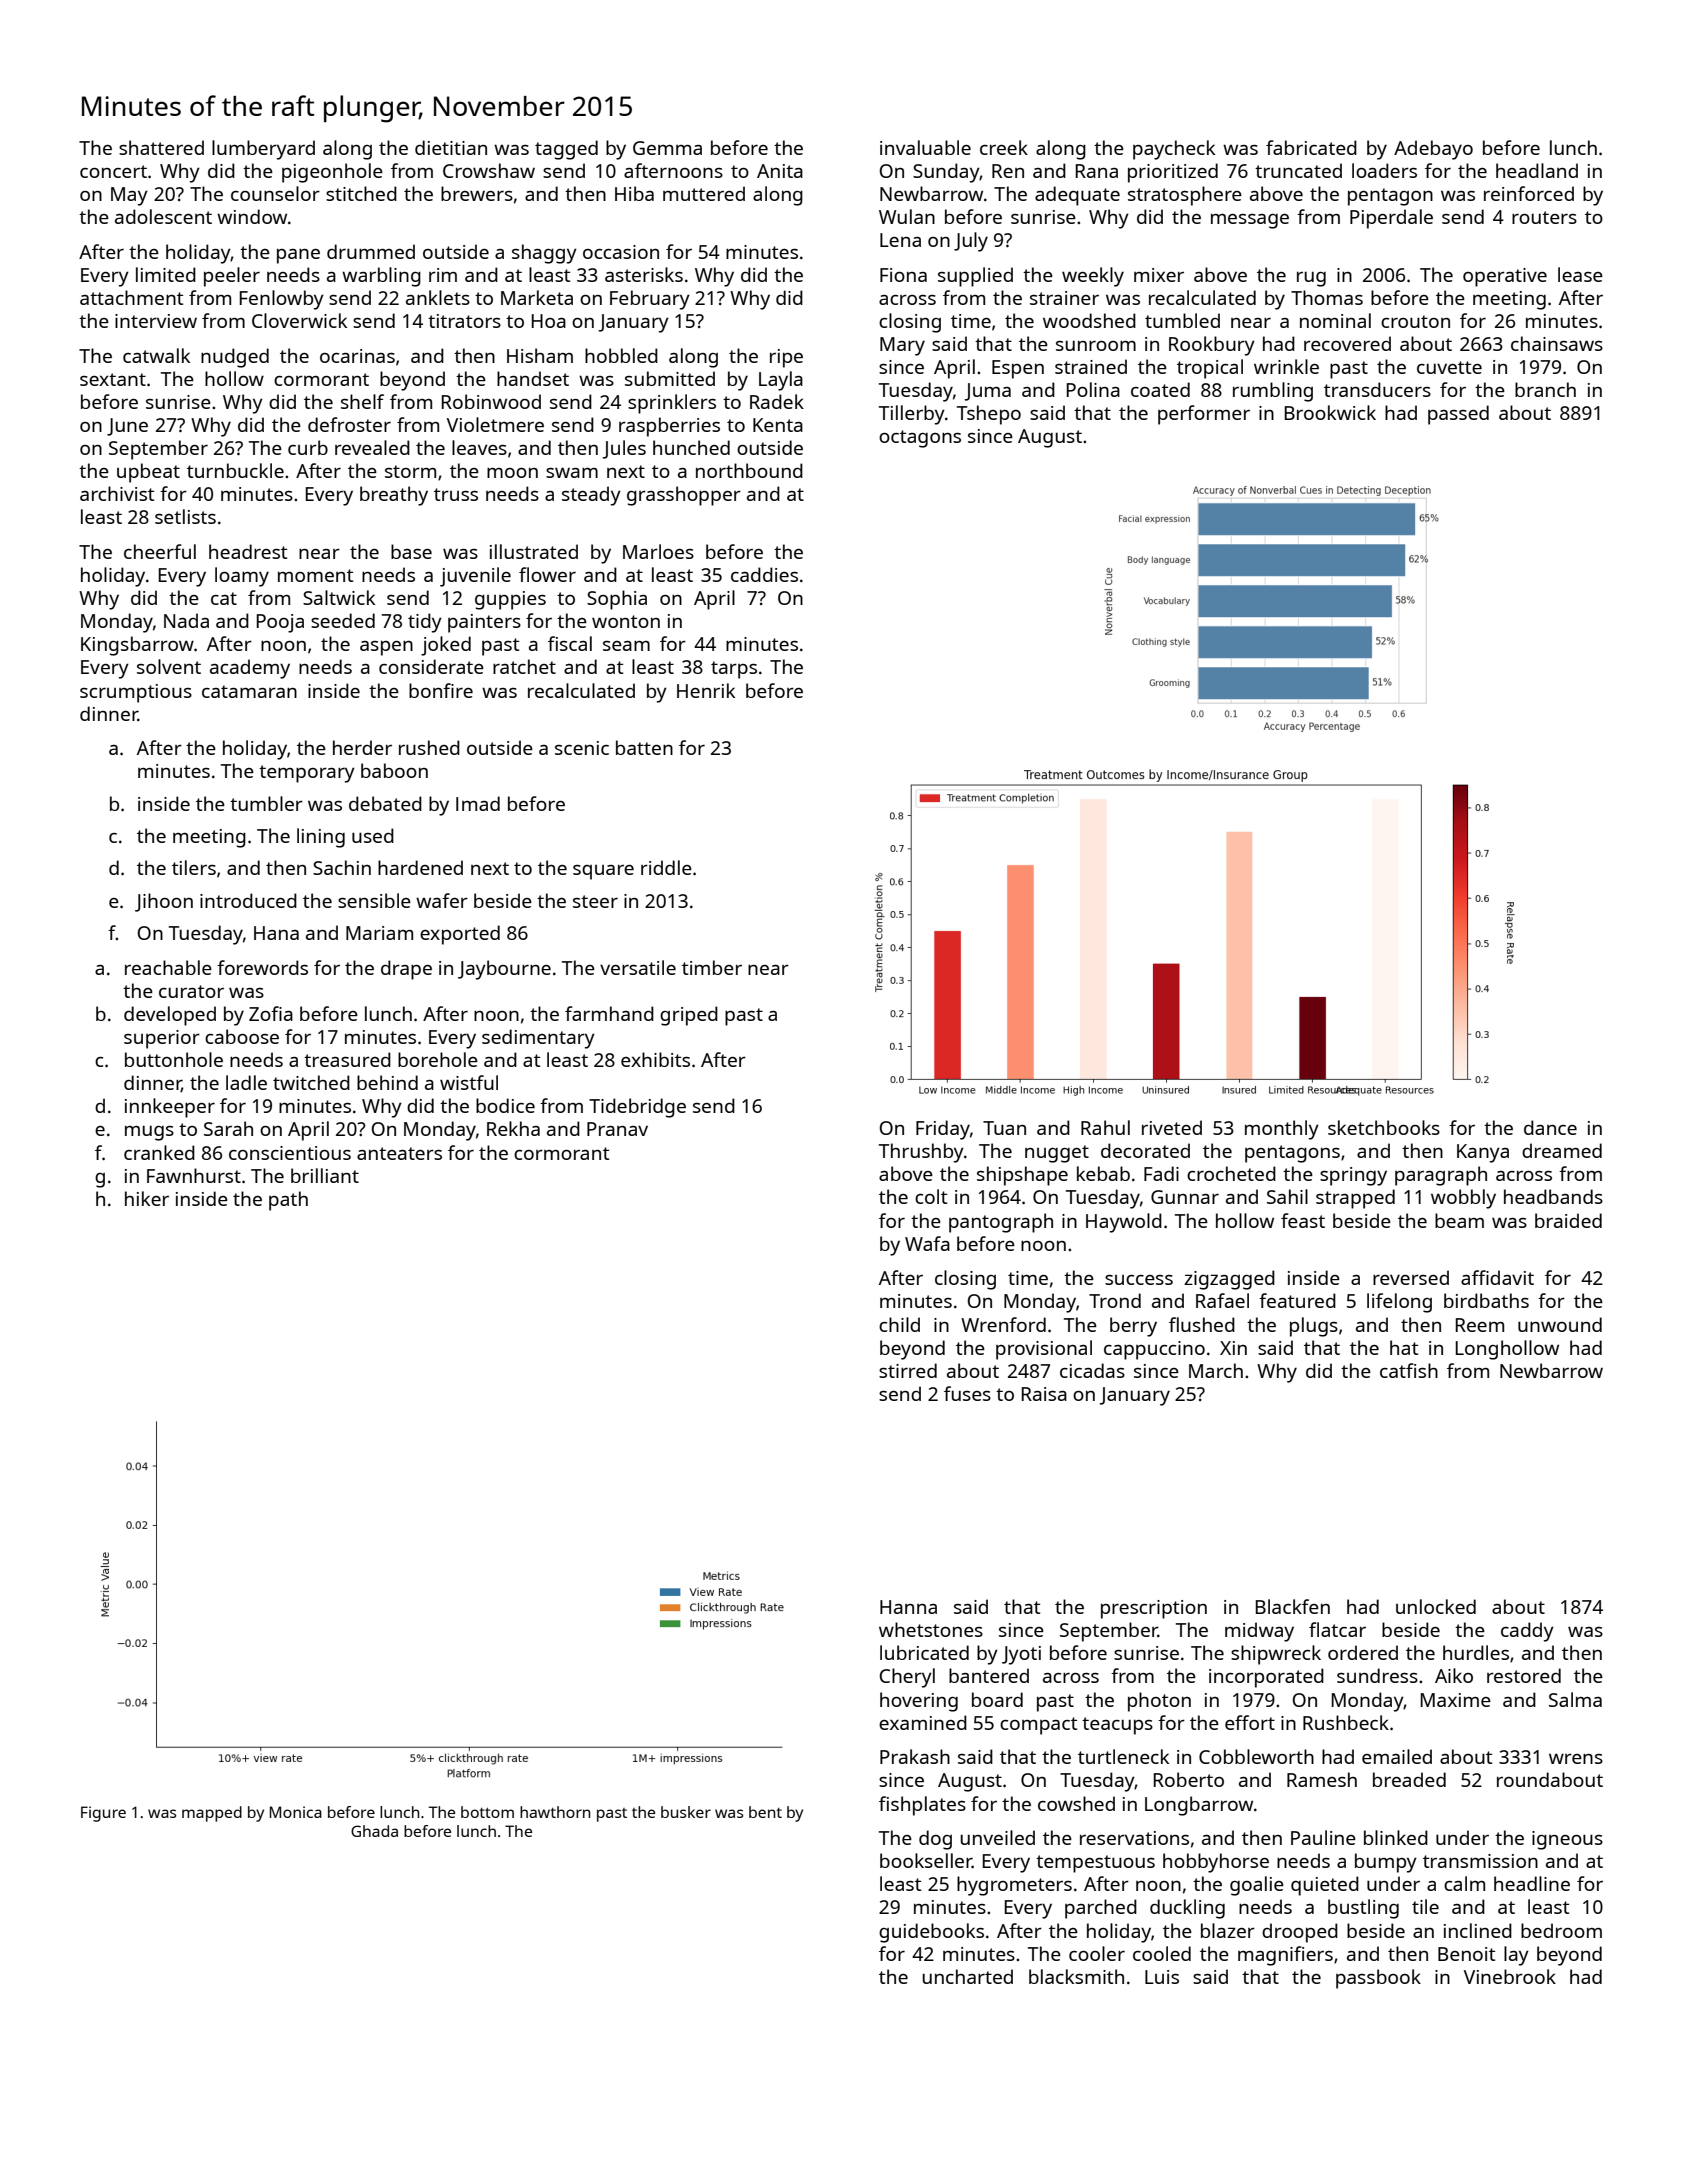 The width and height of the screenshot is (1683, 2178). What do you see at coordinates (1004, 1128) in the screenshot?
I see `Tuan` at bounding box center [1004, 1128].
